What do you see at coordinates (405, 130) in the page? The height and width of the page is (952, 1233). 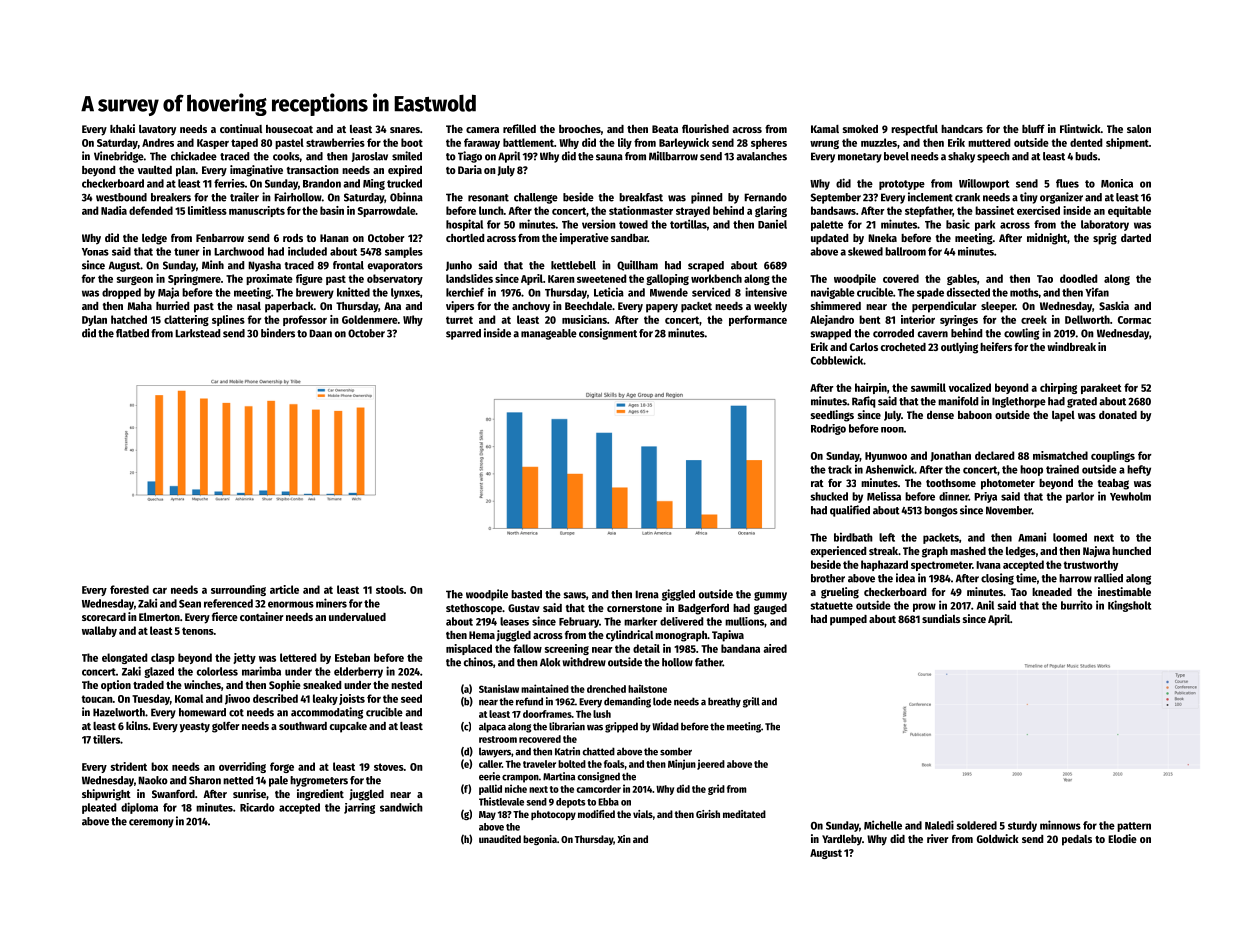 I see `snares` at bounding box center [405, 130].
